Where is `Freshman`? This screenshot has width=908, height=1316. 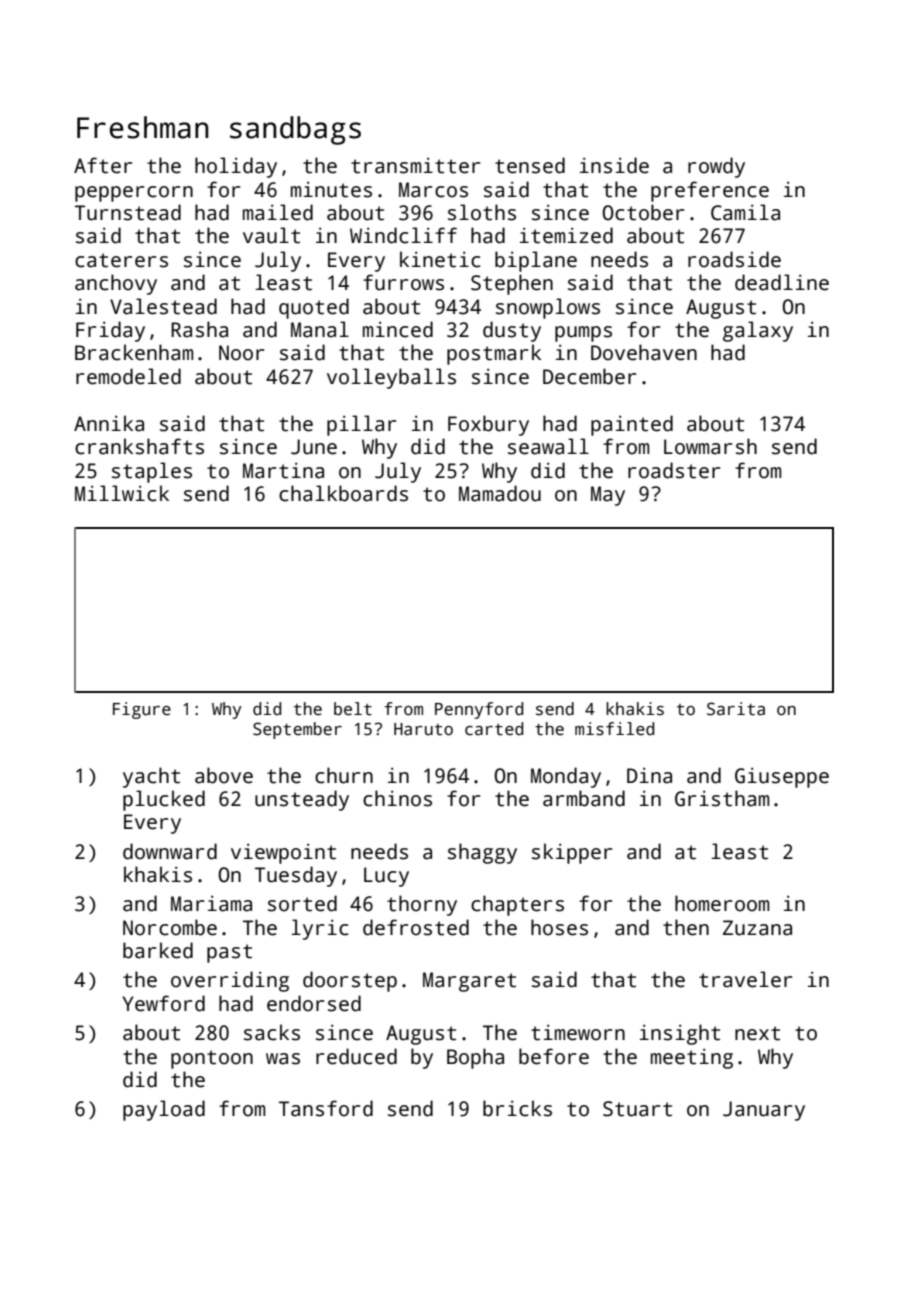 Freshman is located at coordinates (143, 127).
